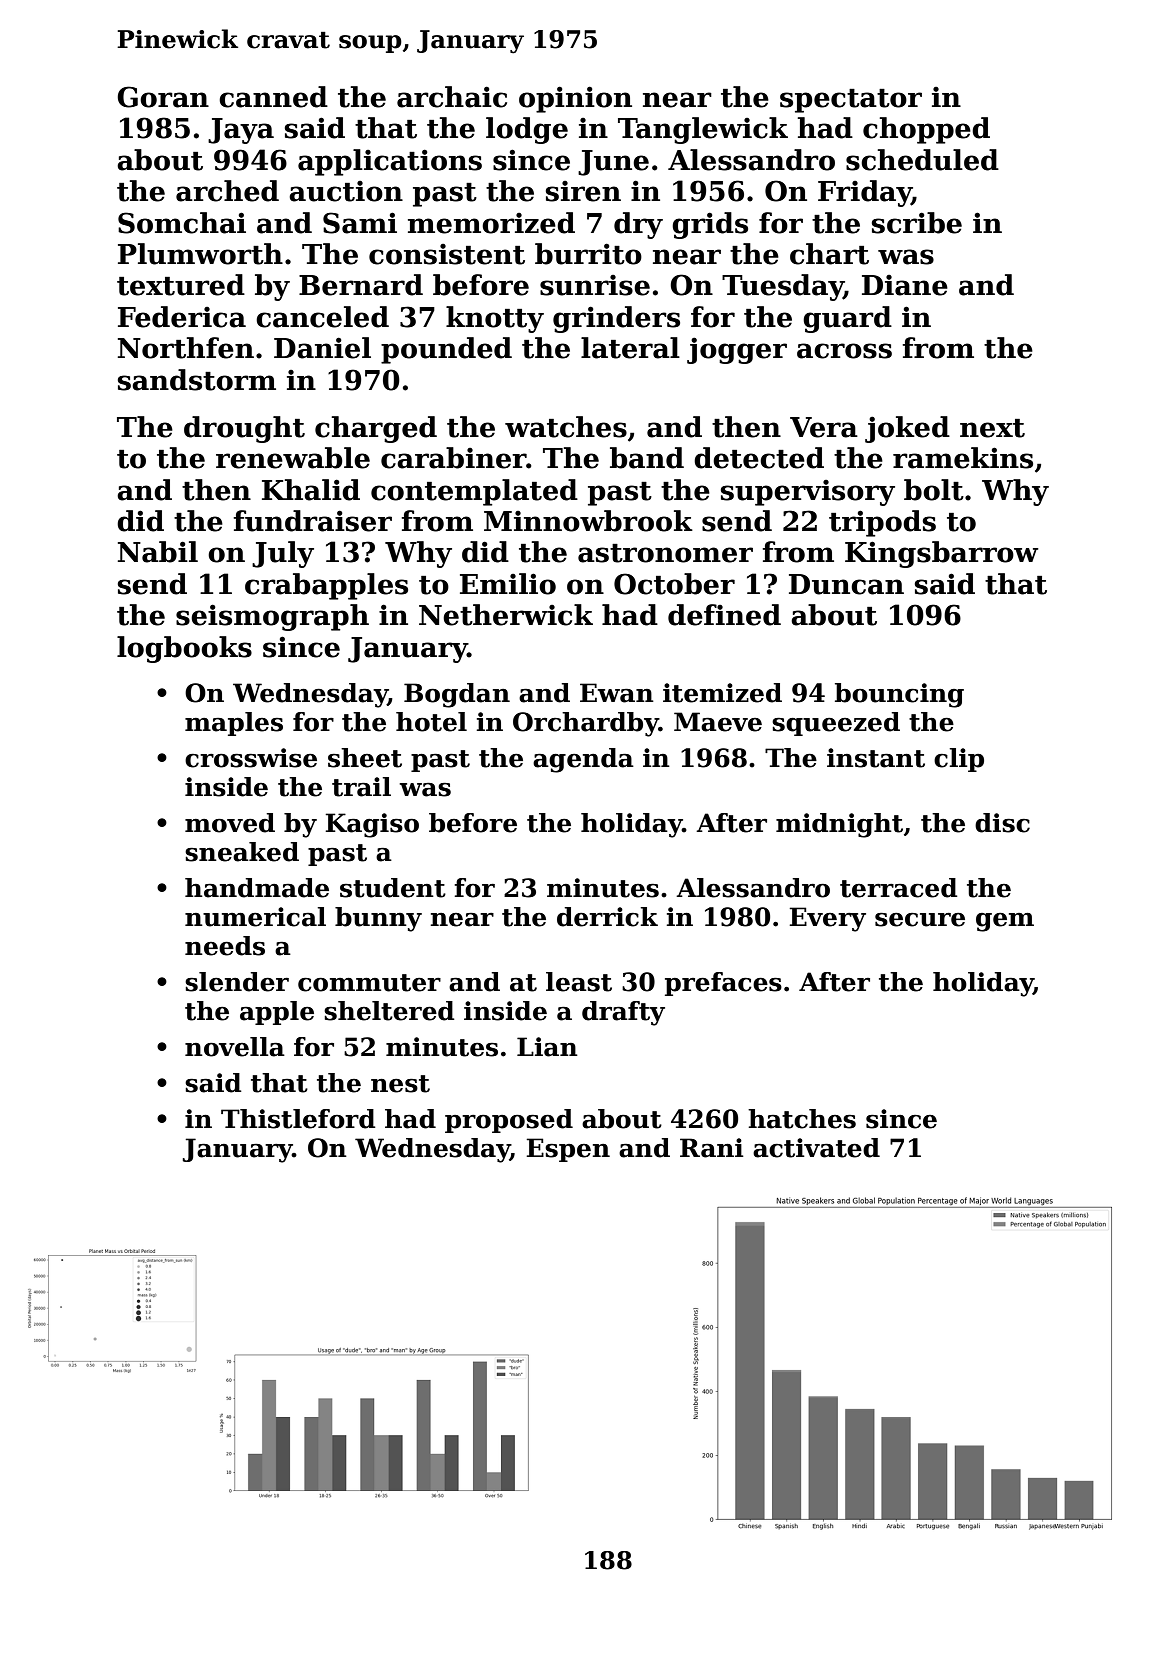 The height and width of the screenshot is (1654, 1165). Describe the element at coordinates (575, 99) in the screenshot. I see `opinion` at that location.
